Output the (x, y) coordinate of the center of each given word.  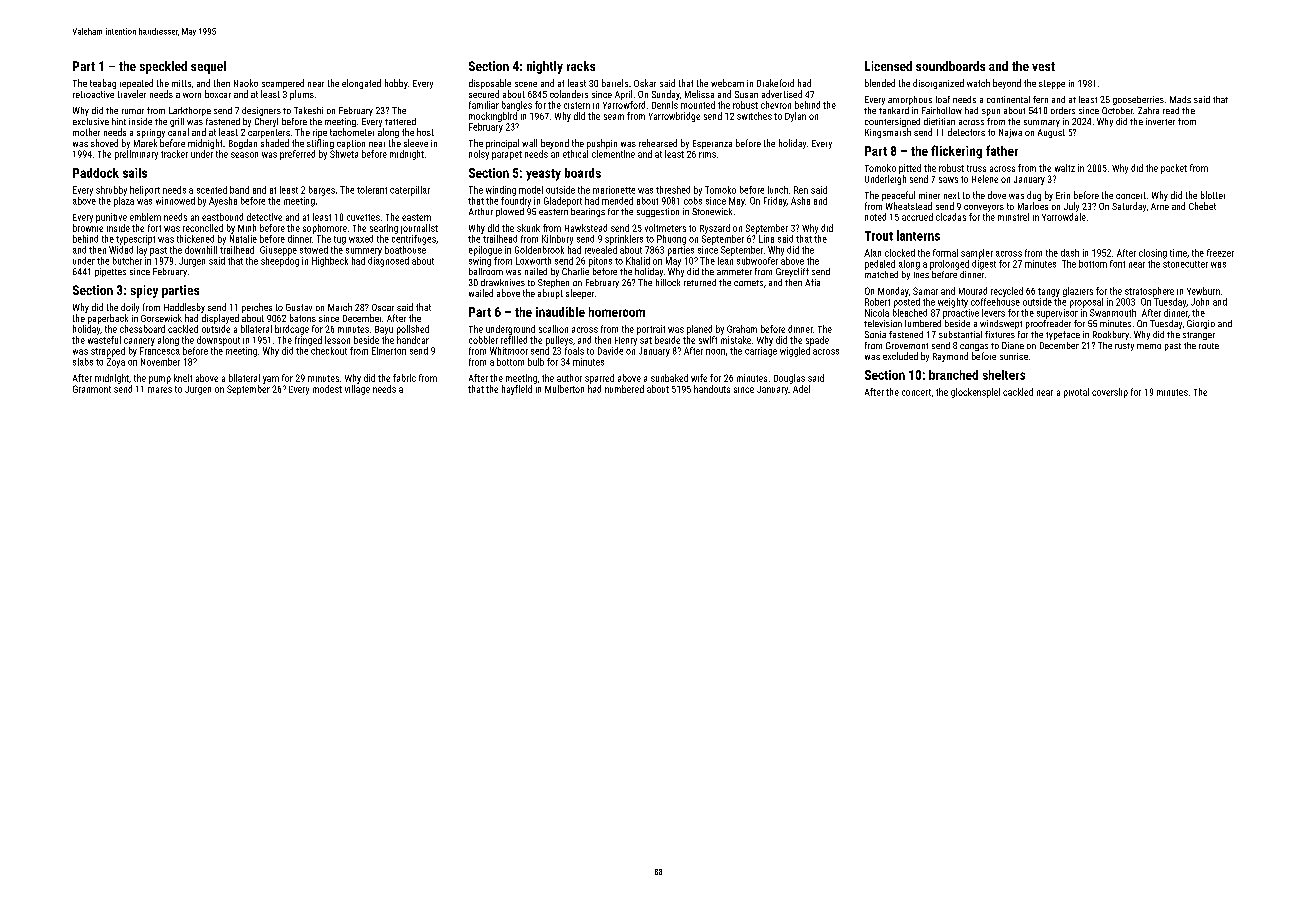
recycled (1007, 292)
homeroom (617, 312)
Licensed (888, 66)
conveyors (984, 208)
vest (1043, 66)
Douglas (789, 379)
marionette (614, 190)
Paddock (96, 173)
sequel (208, 67)
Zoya (116, 363)
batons (303, 318)
